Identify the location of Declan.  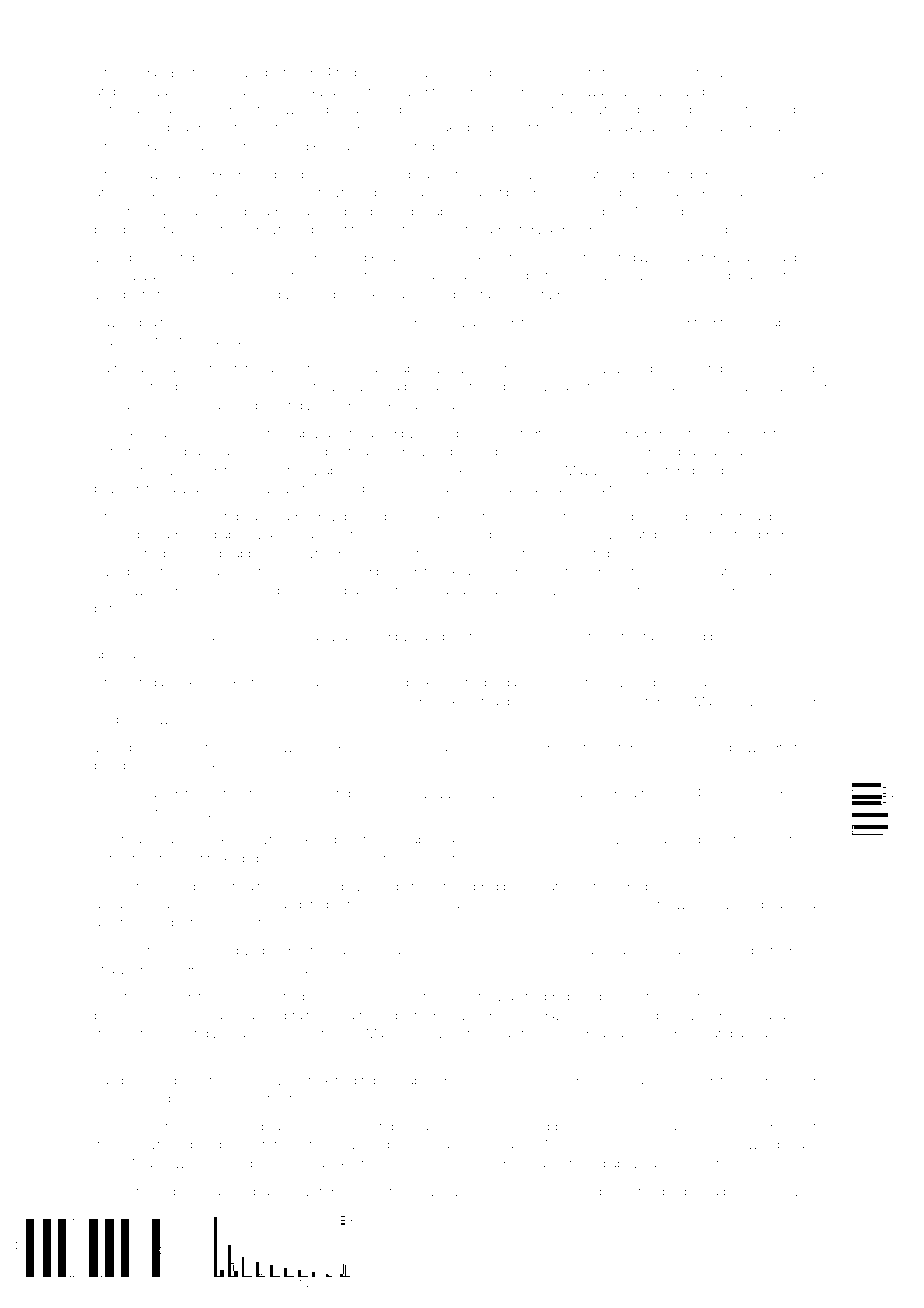
(541, 886).
